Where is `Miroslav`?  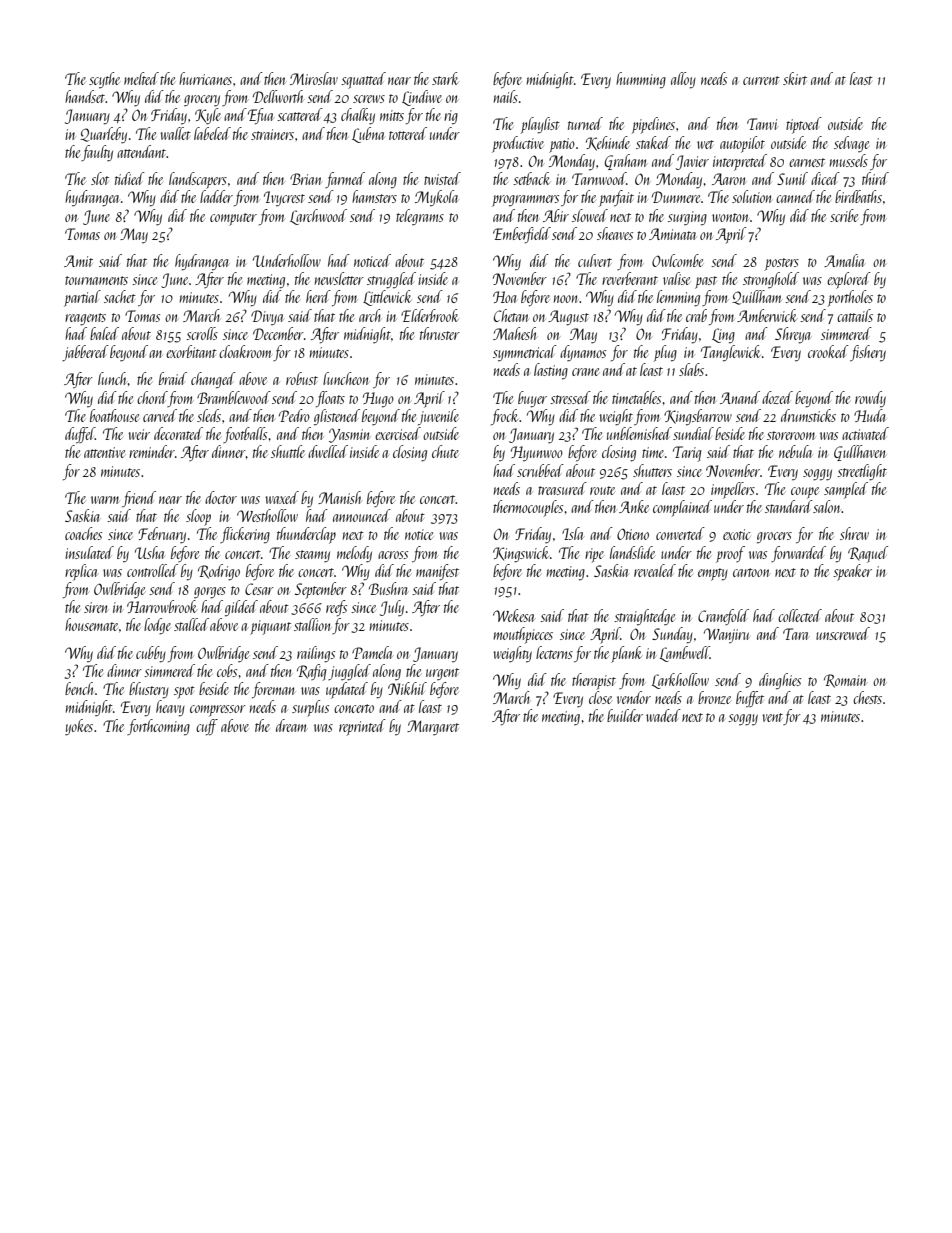
Miroslav is located at coordinates (314, 78).
